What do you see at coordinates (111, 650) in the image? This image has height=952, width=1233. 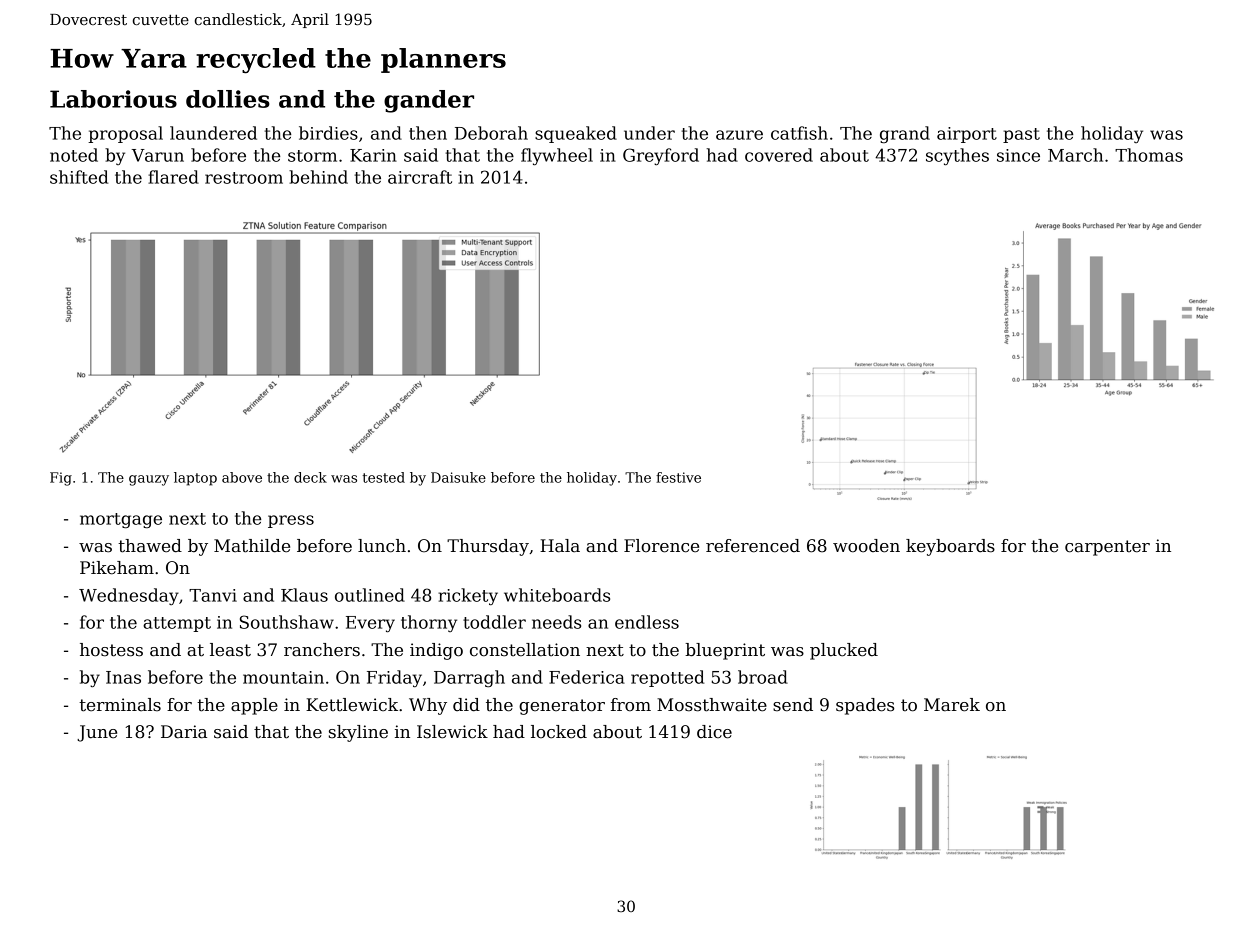 I see `hostess` at bounding box center [111, 650].
